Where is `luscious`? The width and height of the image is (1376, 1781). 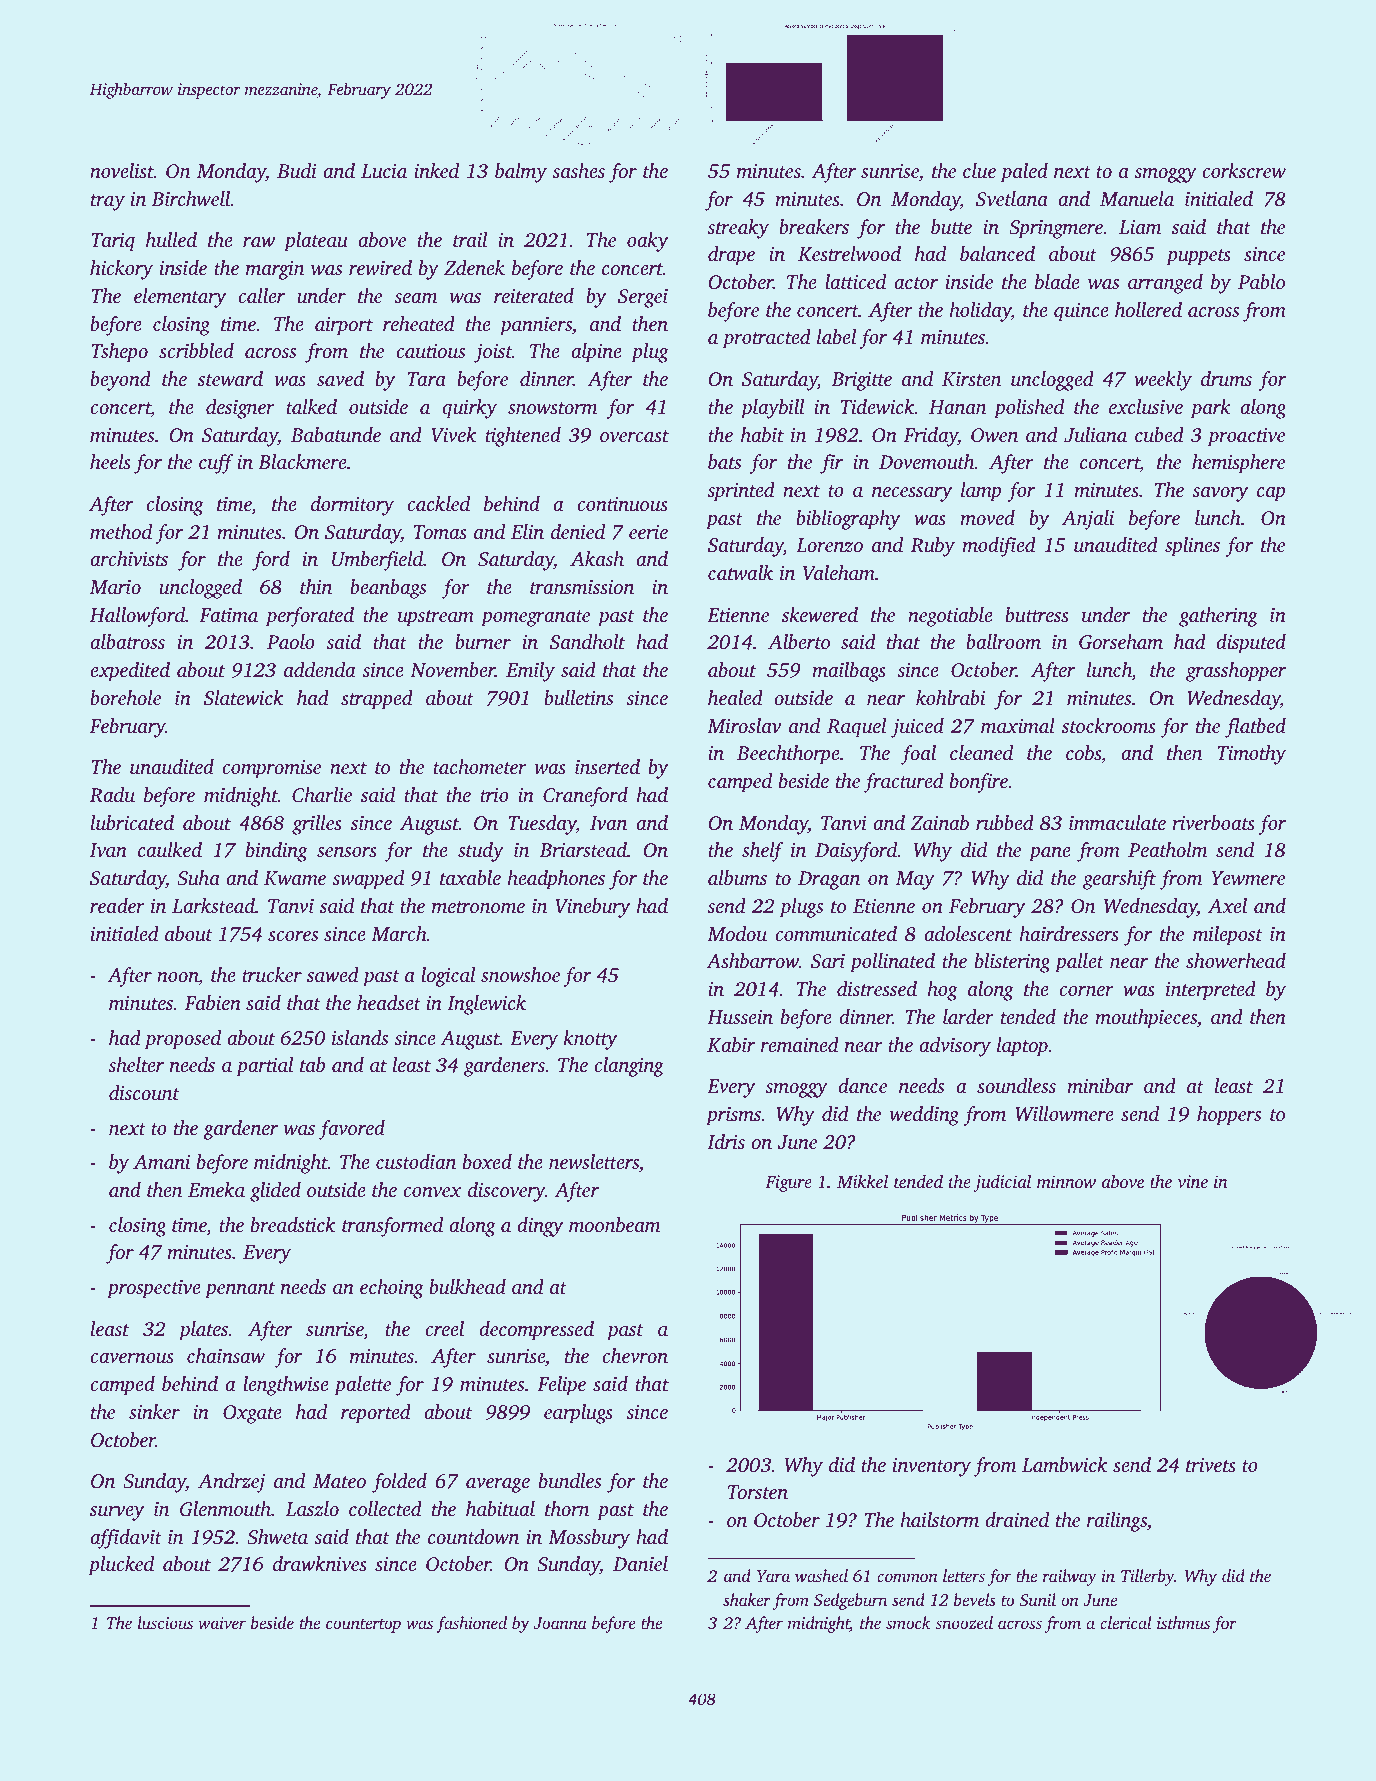 luscious is located at coordinates (165, 1622).
